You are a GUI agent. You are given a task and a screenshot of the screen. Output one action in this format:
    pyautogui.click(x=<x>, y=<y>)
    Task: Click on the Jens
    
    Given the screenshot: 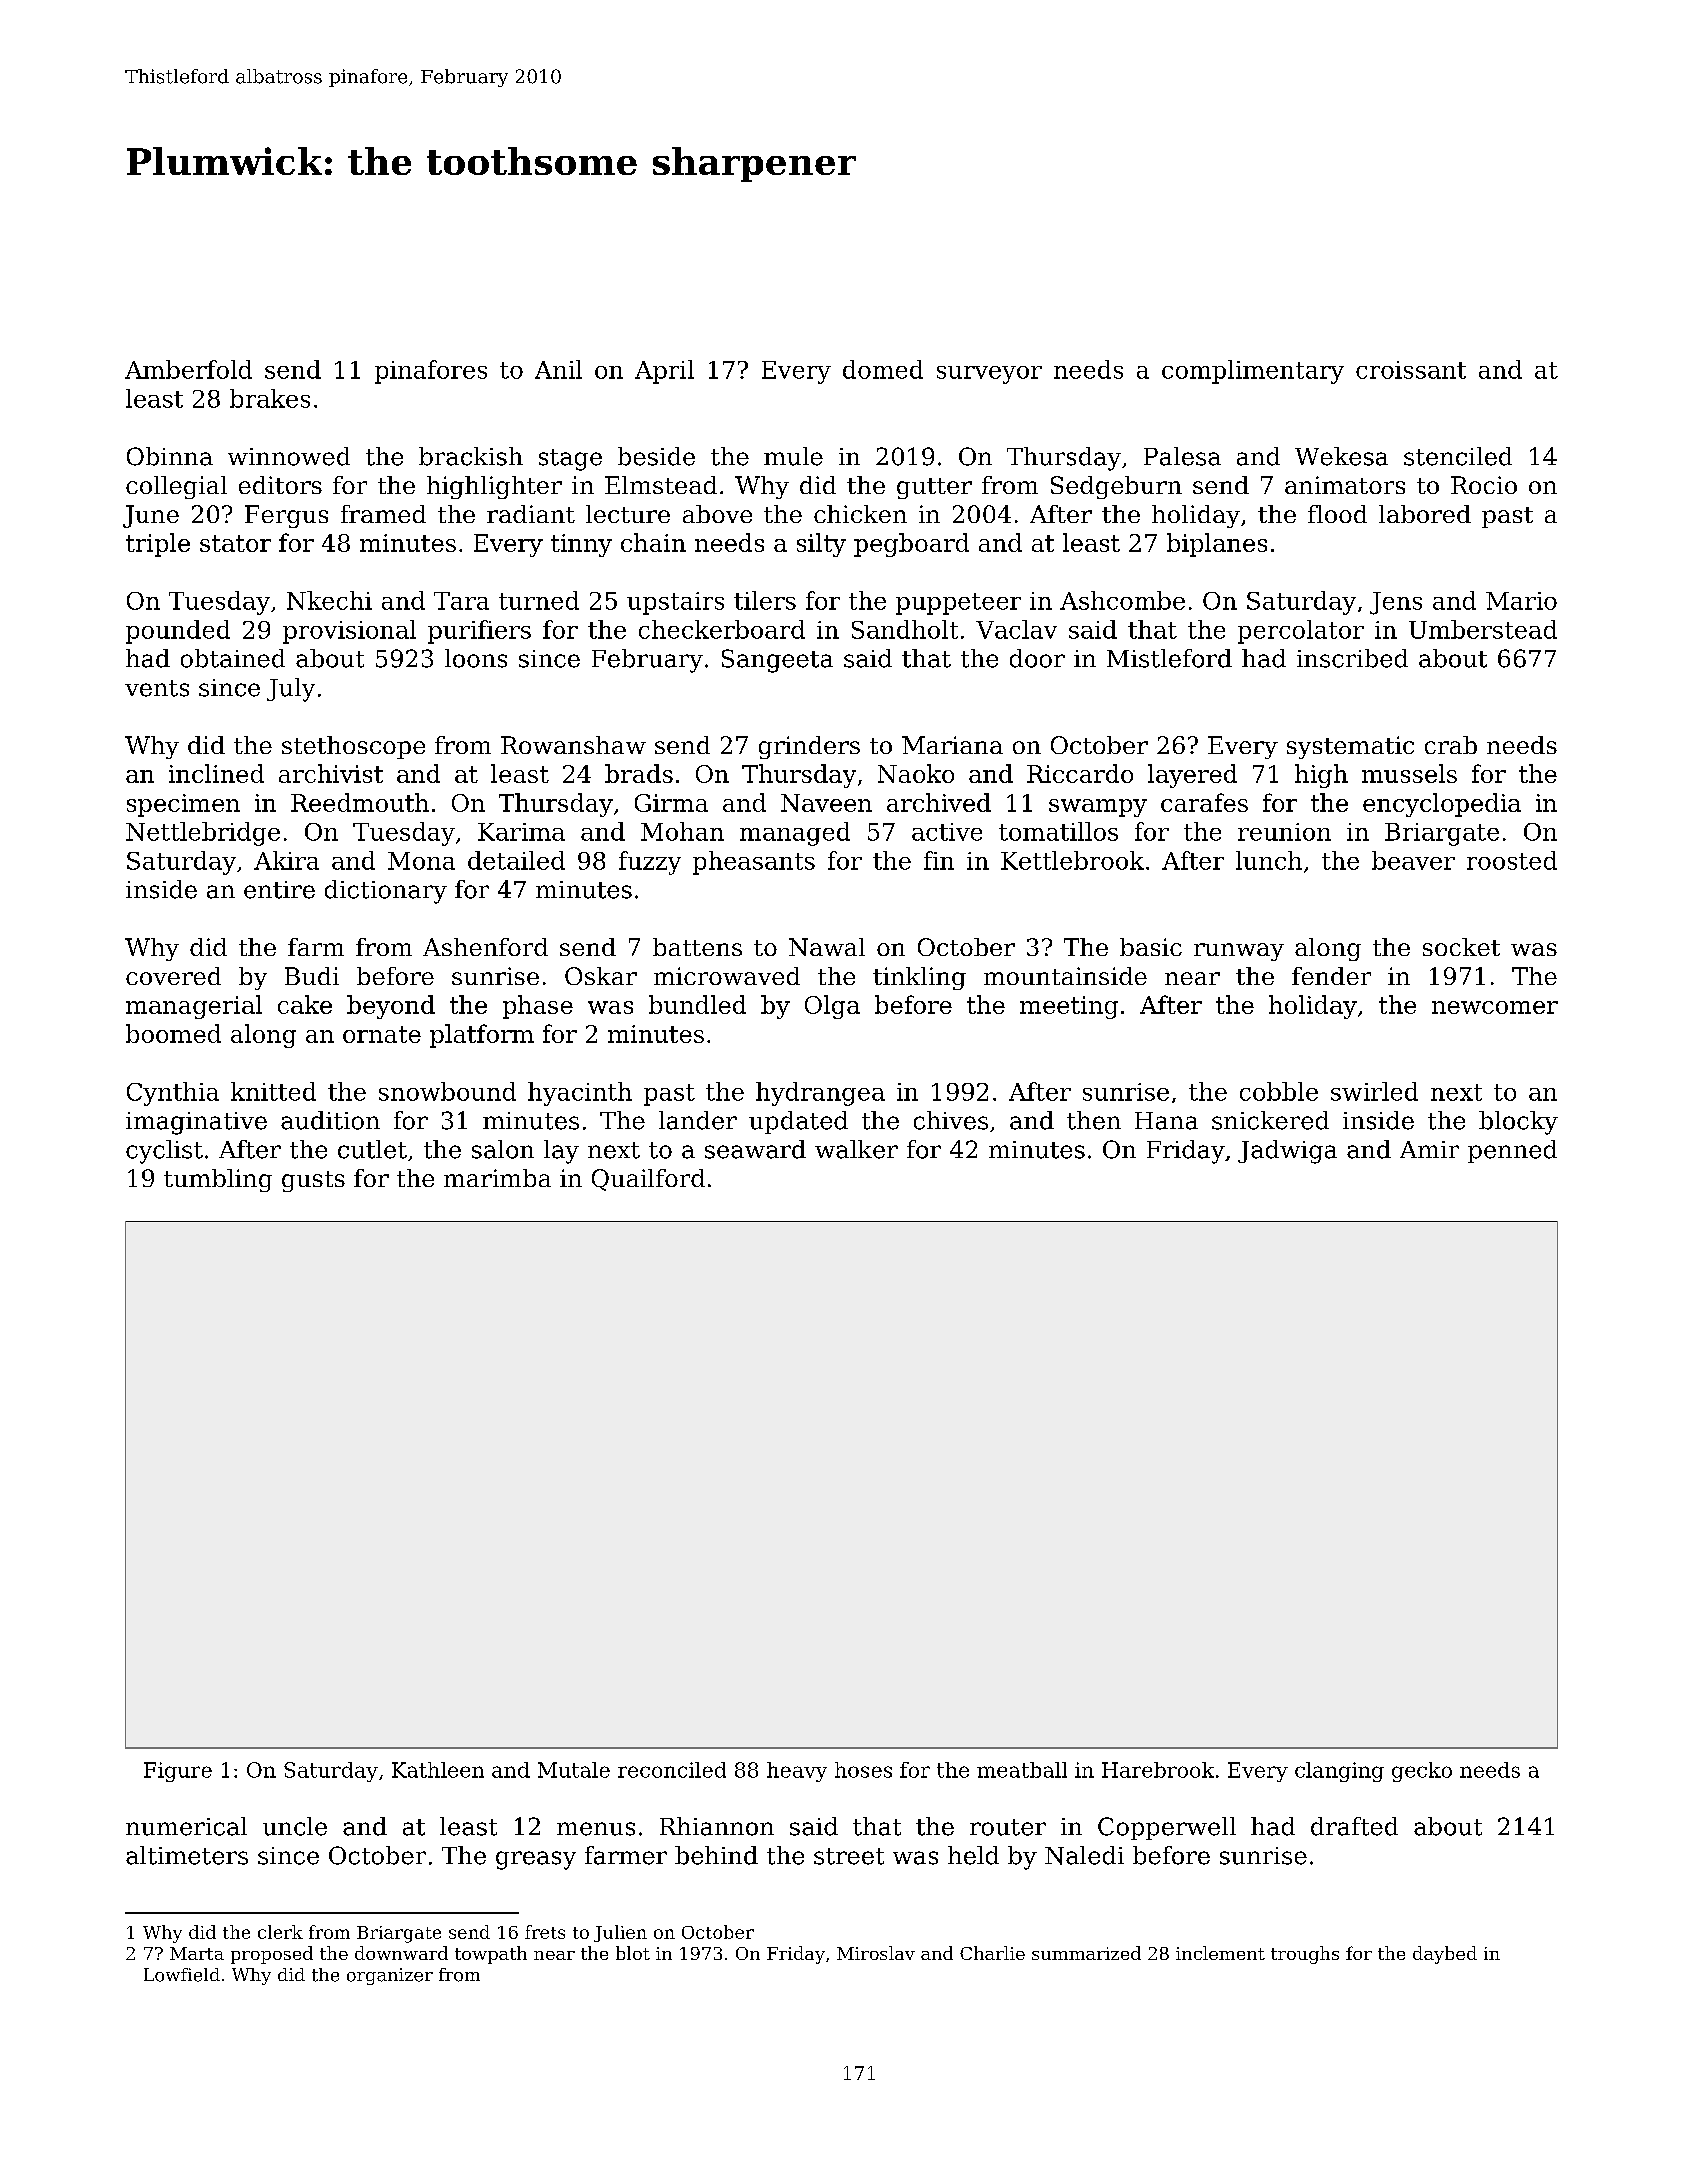 What is the action you would take?
    pyautogui.click(x=1396, y=603)
